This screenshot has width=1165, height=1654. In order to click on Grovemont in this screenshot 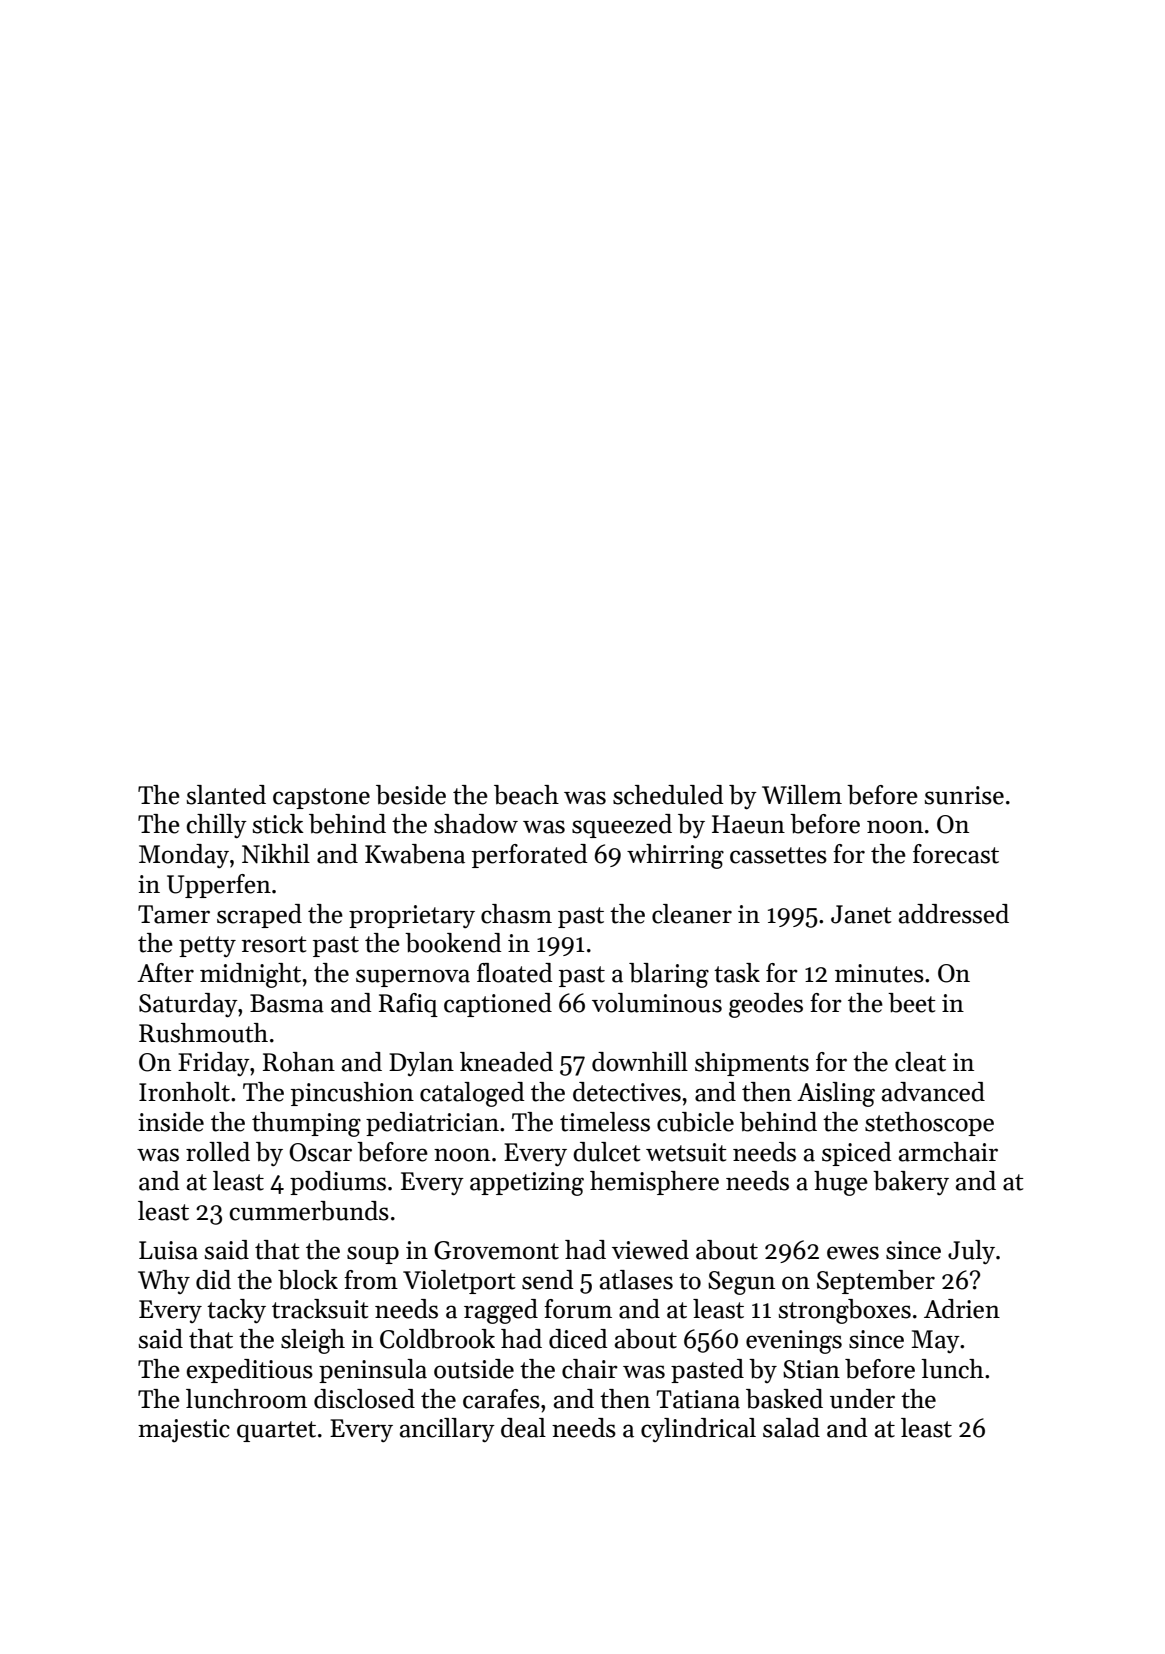, I will do `click(496, 1250)`.
